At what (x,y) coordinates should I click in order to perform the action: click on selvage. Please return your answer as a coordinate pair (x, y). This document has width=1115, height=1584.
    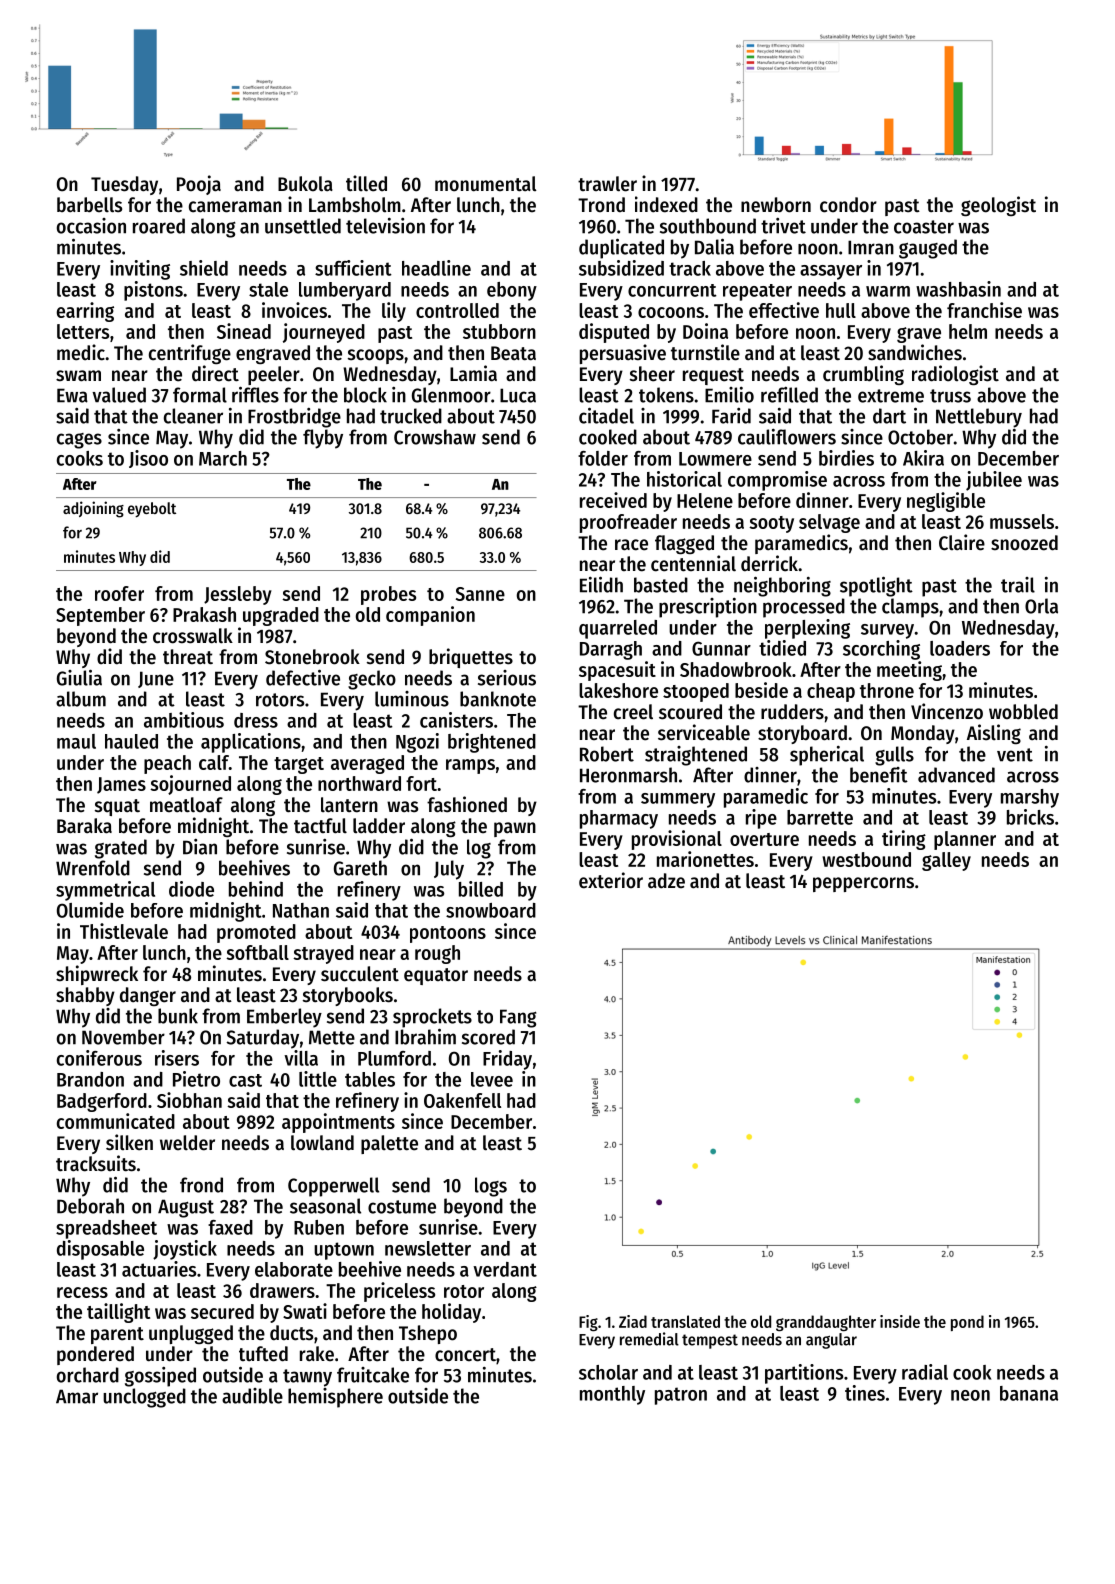
    Looking at the image, I should click on (829, 523).
